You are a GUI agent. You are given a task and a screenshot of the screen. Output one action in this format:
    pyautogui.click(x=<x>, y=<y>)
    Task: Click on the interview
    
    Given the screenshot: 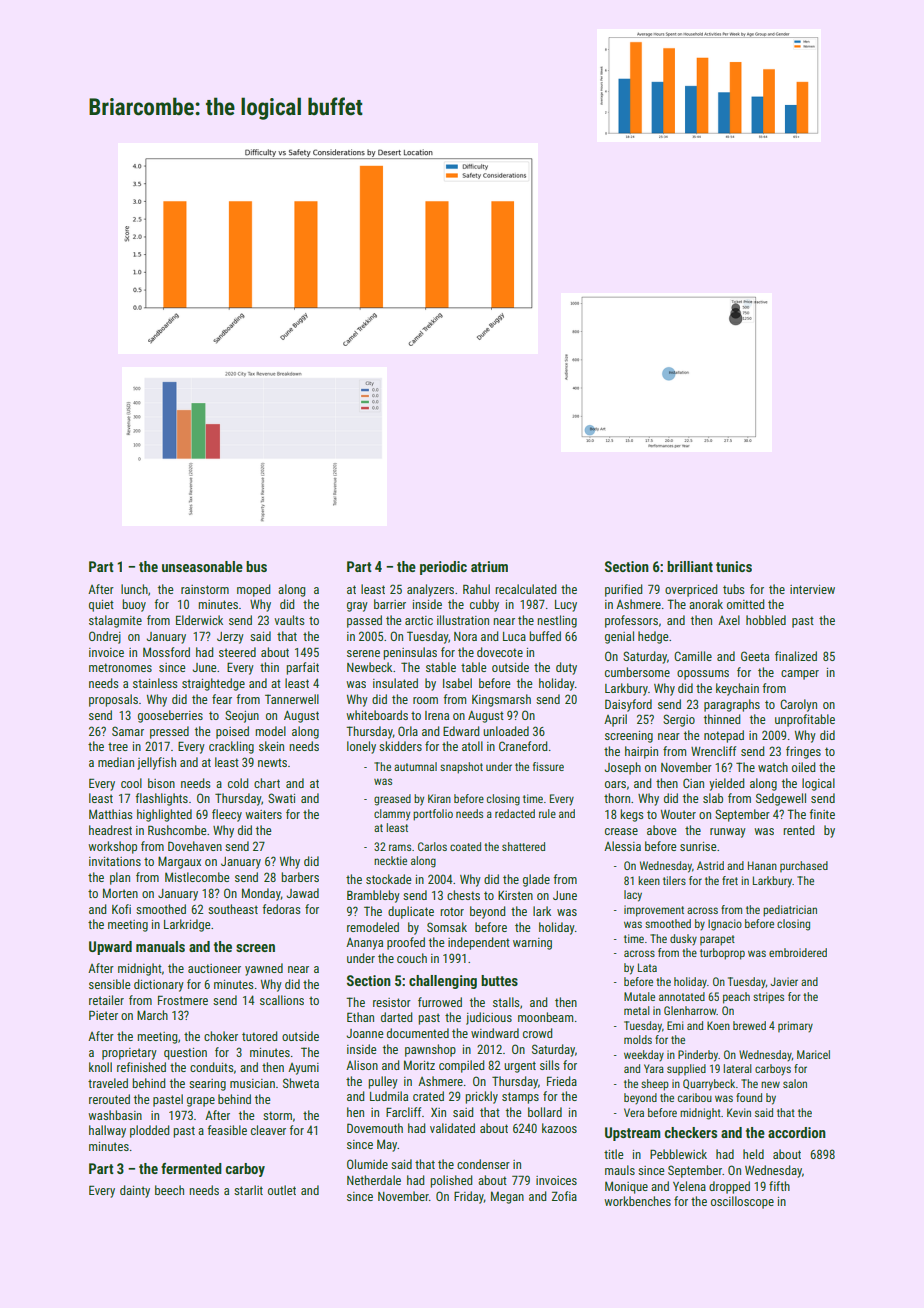 What is the action you would take?
    pyautogui.click(x=812, y=589)
